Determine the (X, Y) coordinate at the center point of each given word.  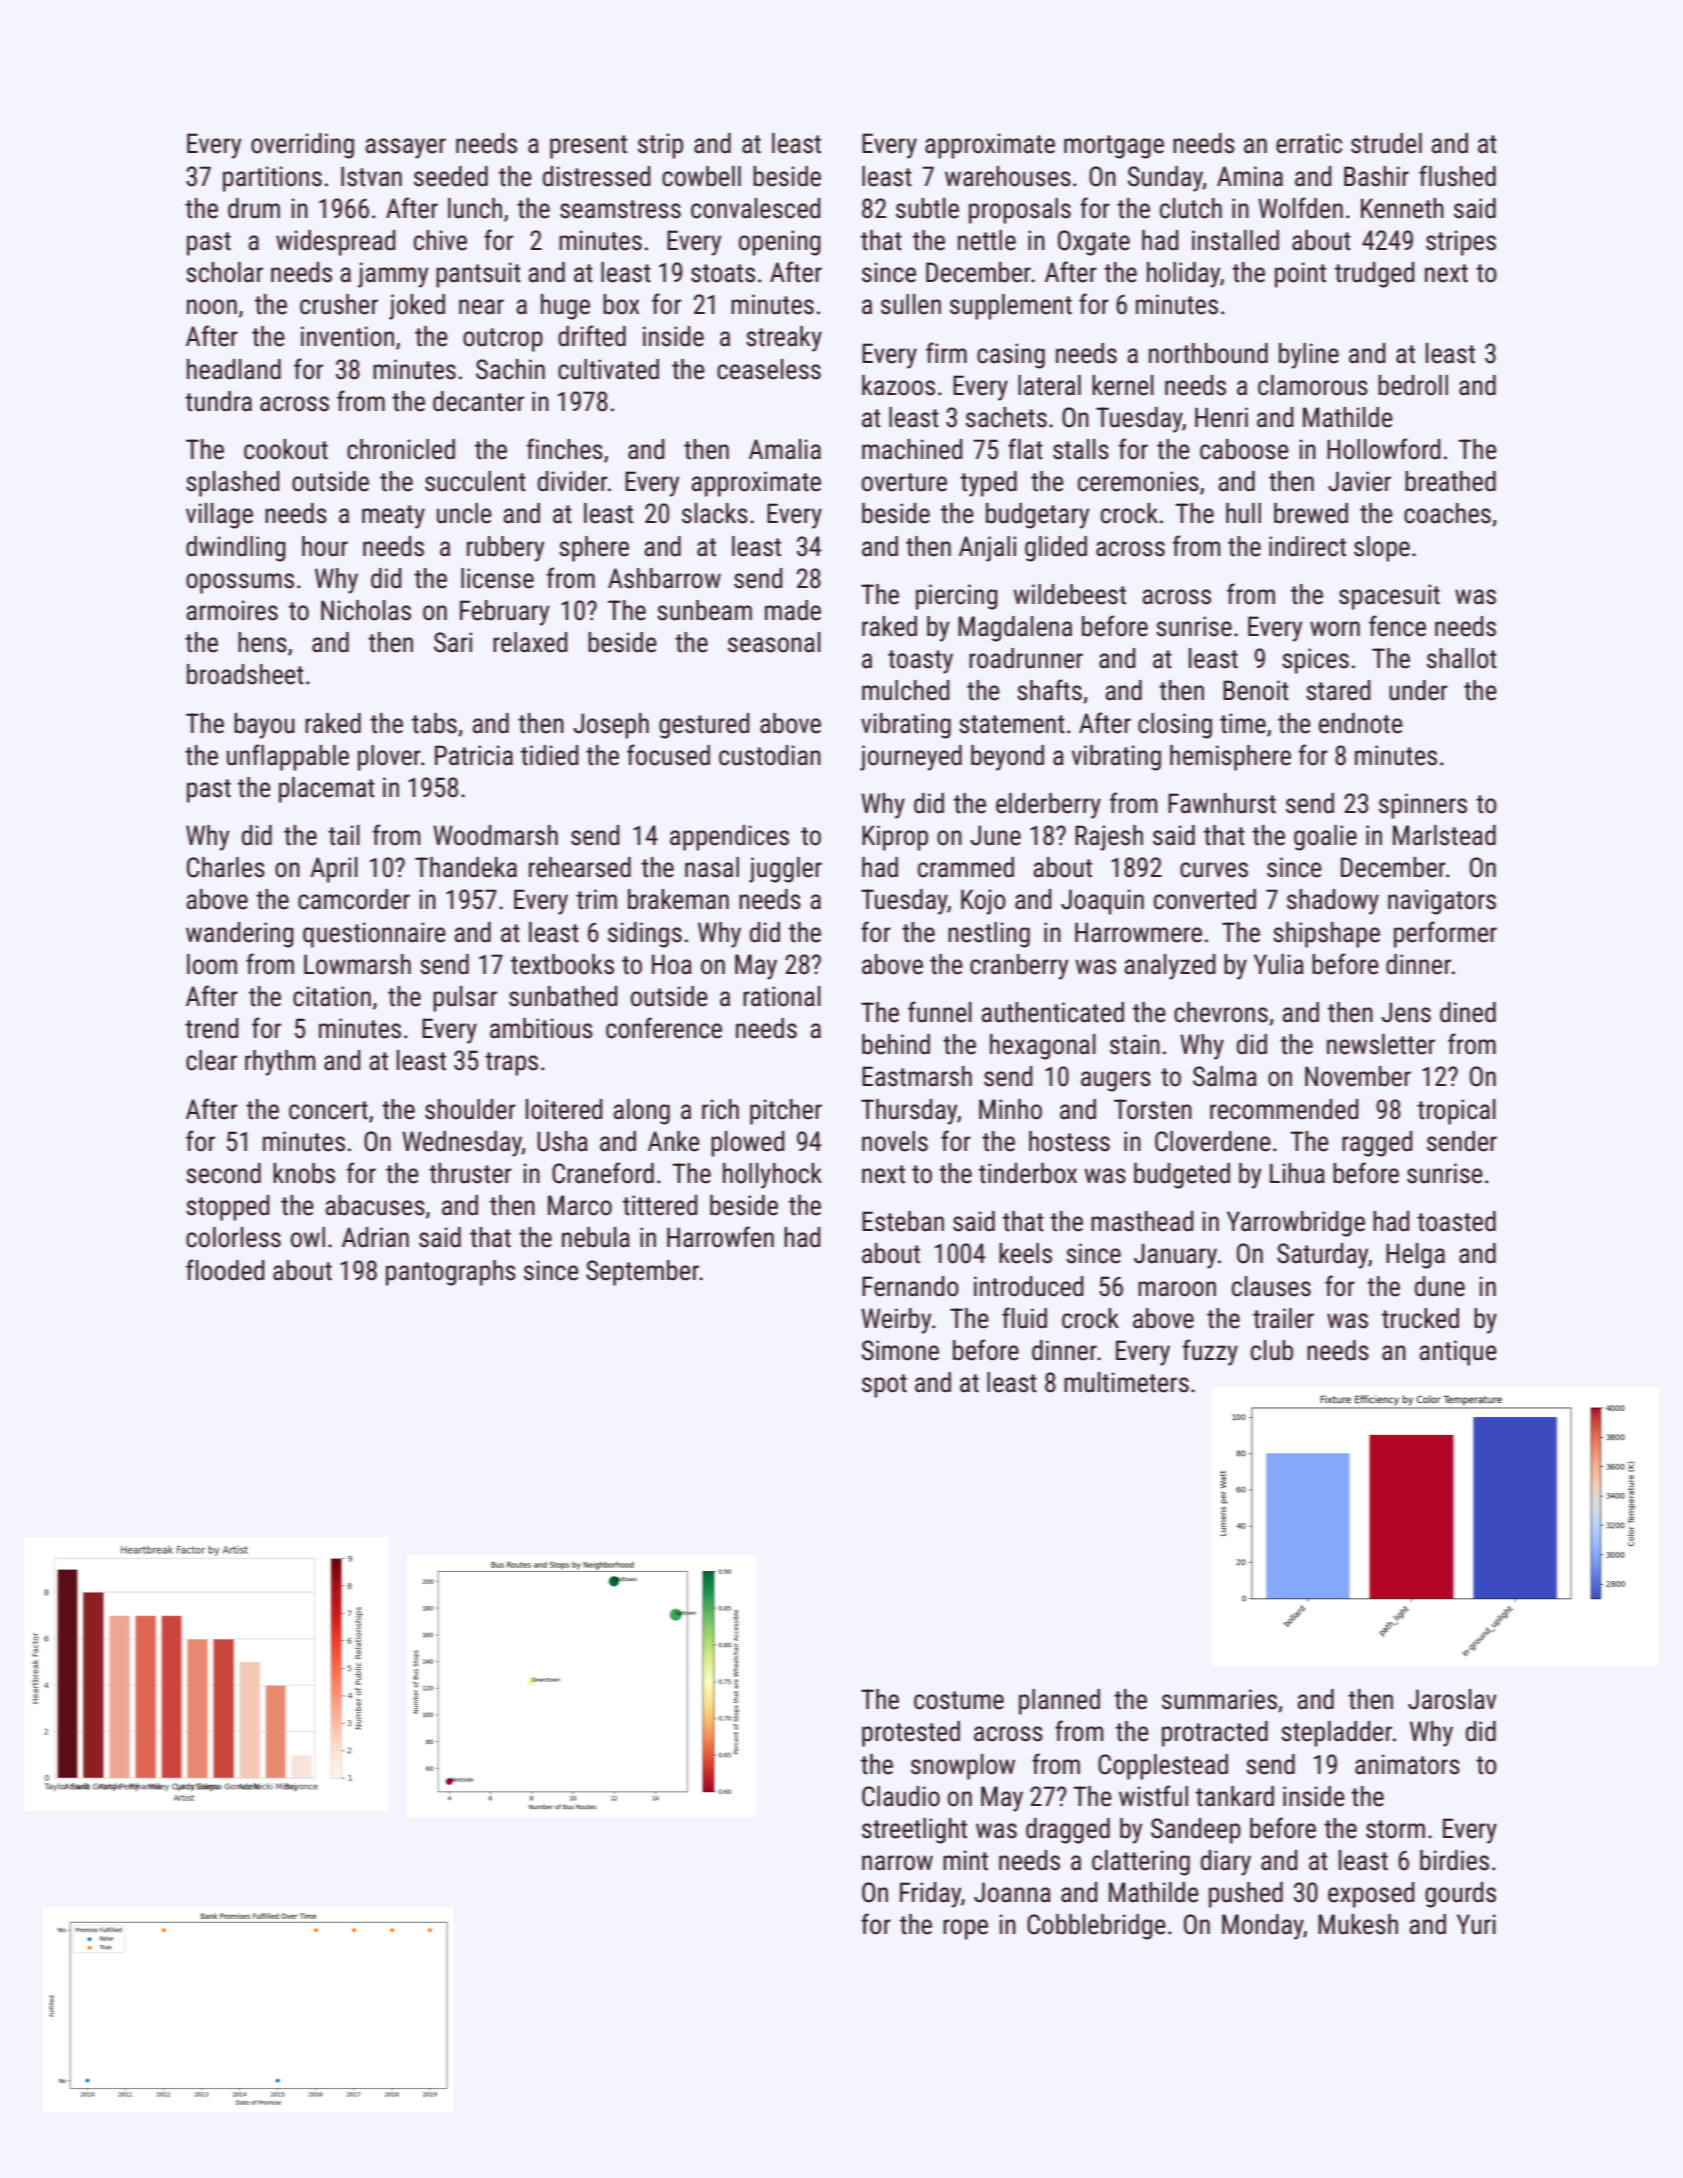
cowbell (701, 176)
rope (965, 1929)
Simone (900, 1350)
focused (668, 755)
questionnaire (374, 935)
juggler (785, 870)
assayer (406, 148)
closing (1175, 726)
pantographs (451, 1273)
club (1272, 1350)
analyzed (1170, 967)
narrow (897, 1863)
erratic (1309, 143)
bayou (264, 726)
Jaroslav (1452, 1699)
